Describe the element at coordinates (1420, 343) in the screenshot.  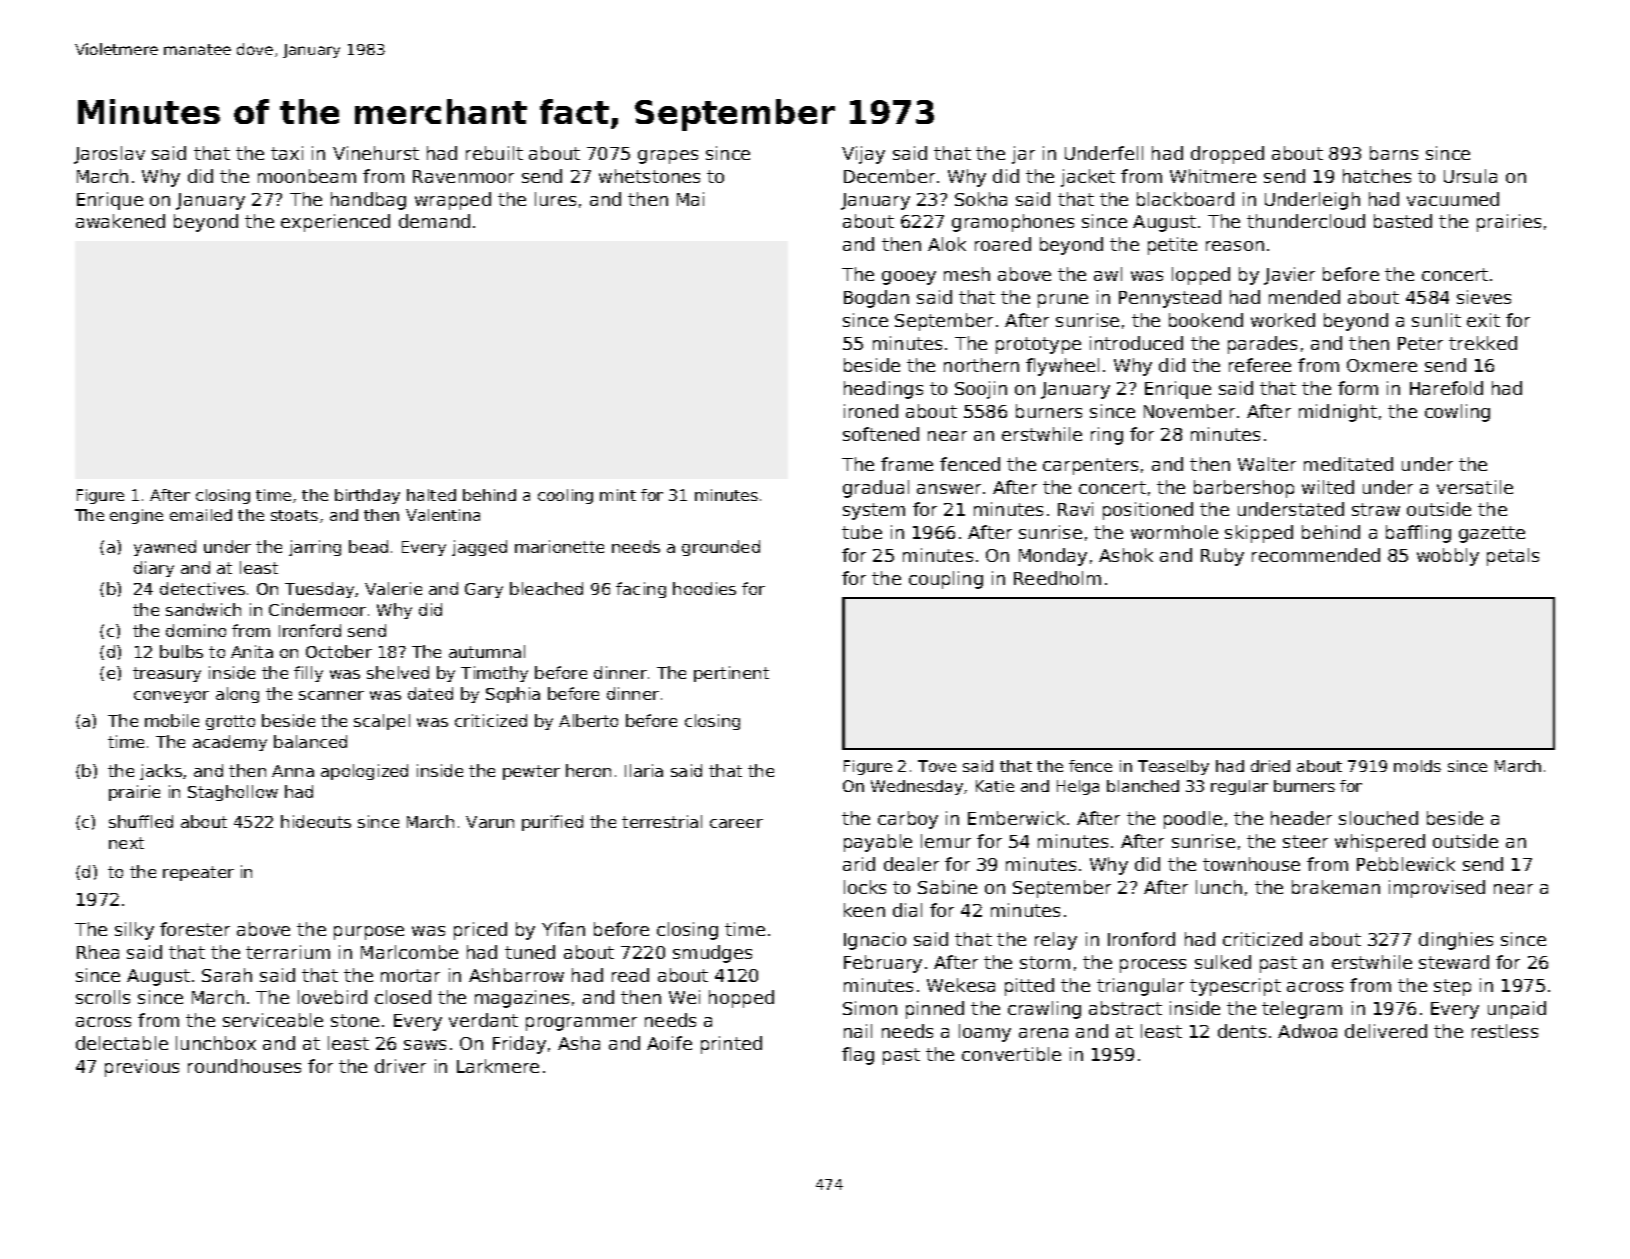
I see `Peter` at that location.
